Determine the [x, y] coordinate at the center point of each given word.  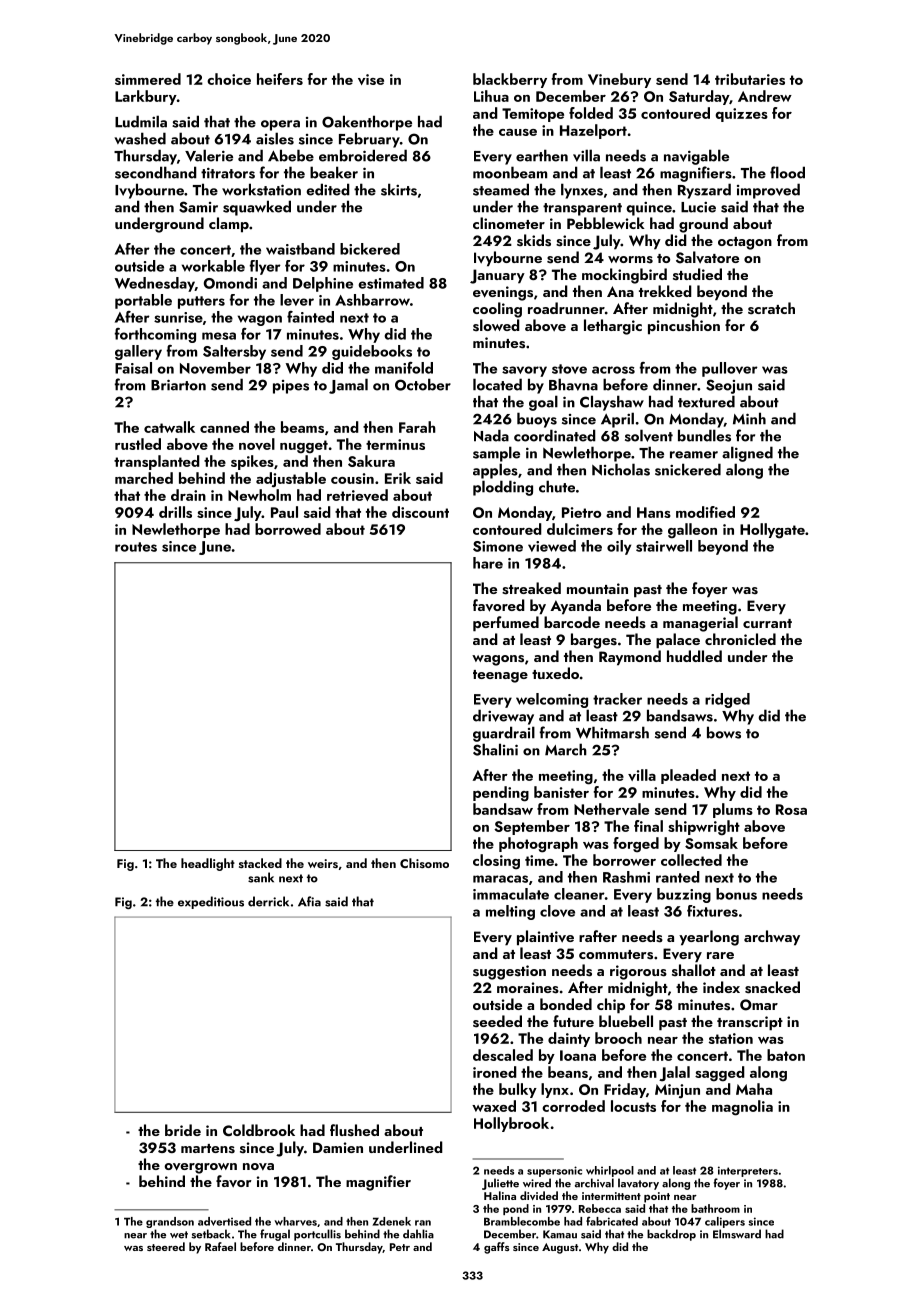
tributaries [750, 79]
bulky [518, 1090]
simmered [148, 79]
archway [772, 938]
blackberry [510, 80]
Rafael [220, 1246]
